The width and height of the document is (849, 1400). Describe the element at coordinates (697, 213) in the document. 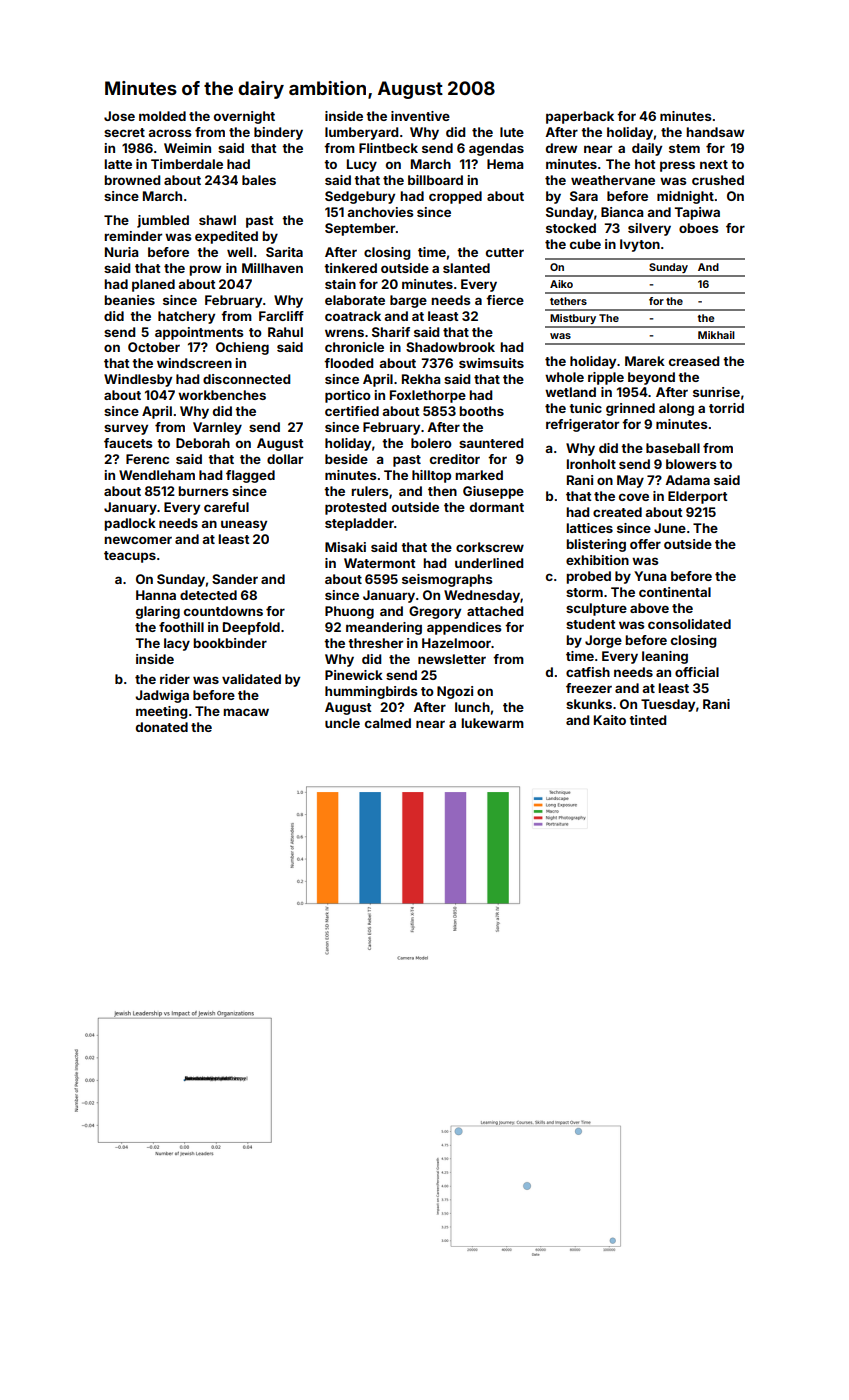

I see `Tapiwa` at that location.
